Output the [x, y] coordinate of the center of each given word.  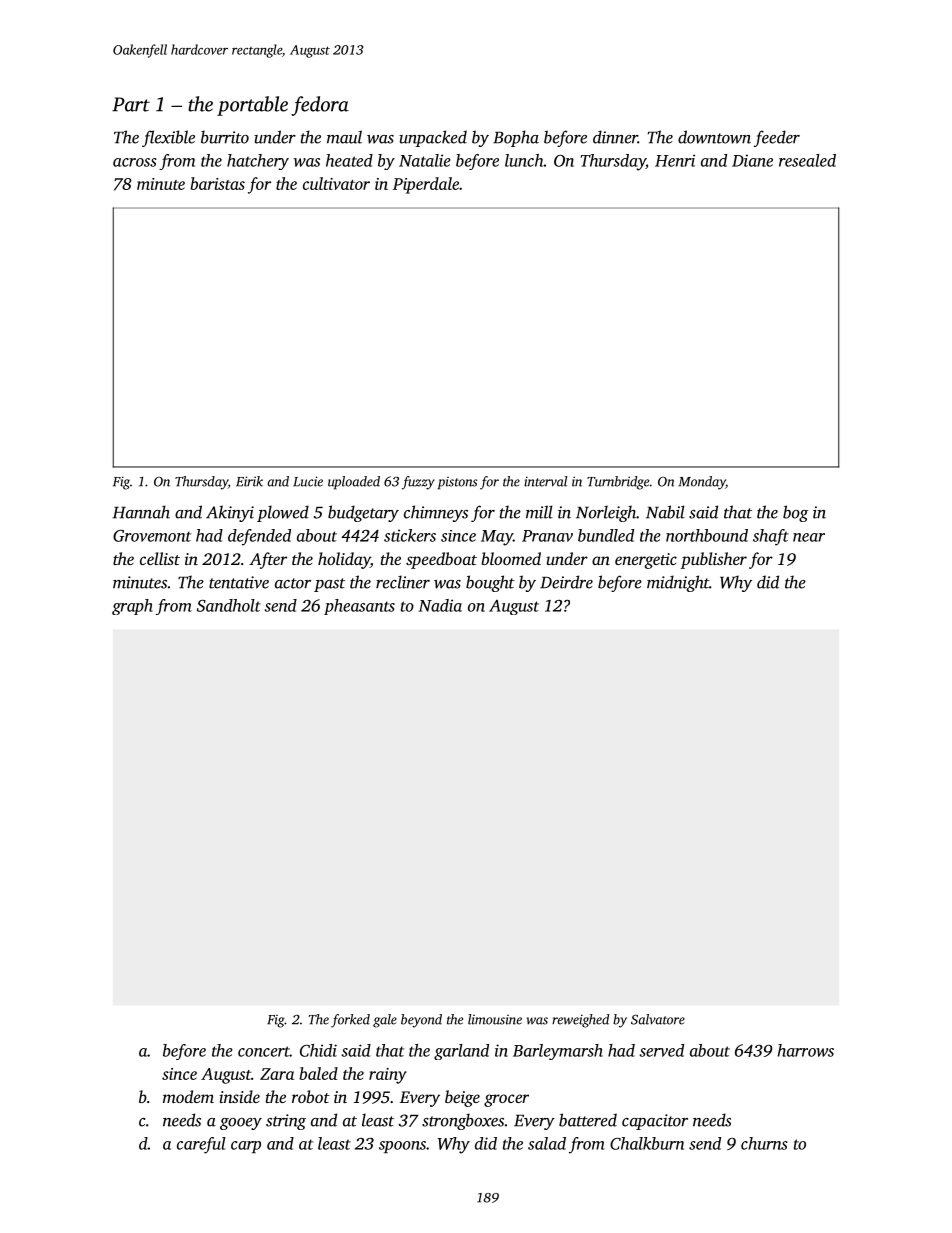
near [809, 537]
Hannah [141, 512]
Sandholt [229, 605]
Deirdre [566, 582]
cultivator [336, 183]
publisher [713, 560]
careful [201, 1145]
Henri [675, 160]
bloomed [511, 558]
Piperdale [426, 185]
